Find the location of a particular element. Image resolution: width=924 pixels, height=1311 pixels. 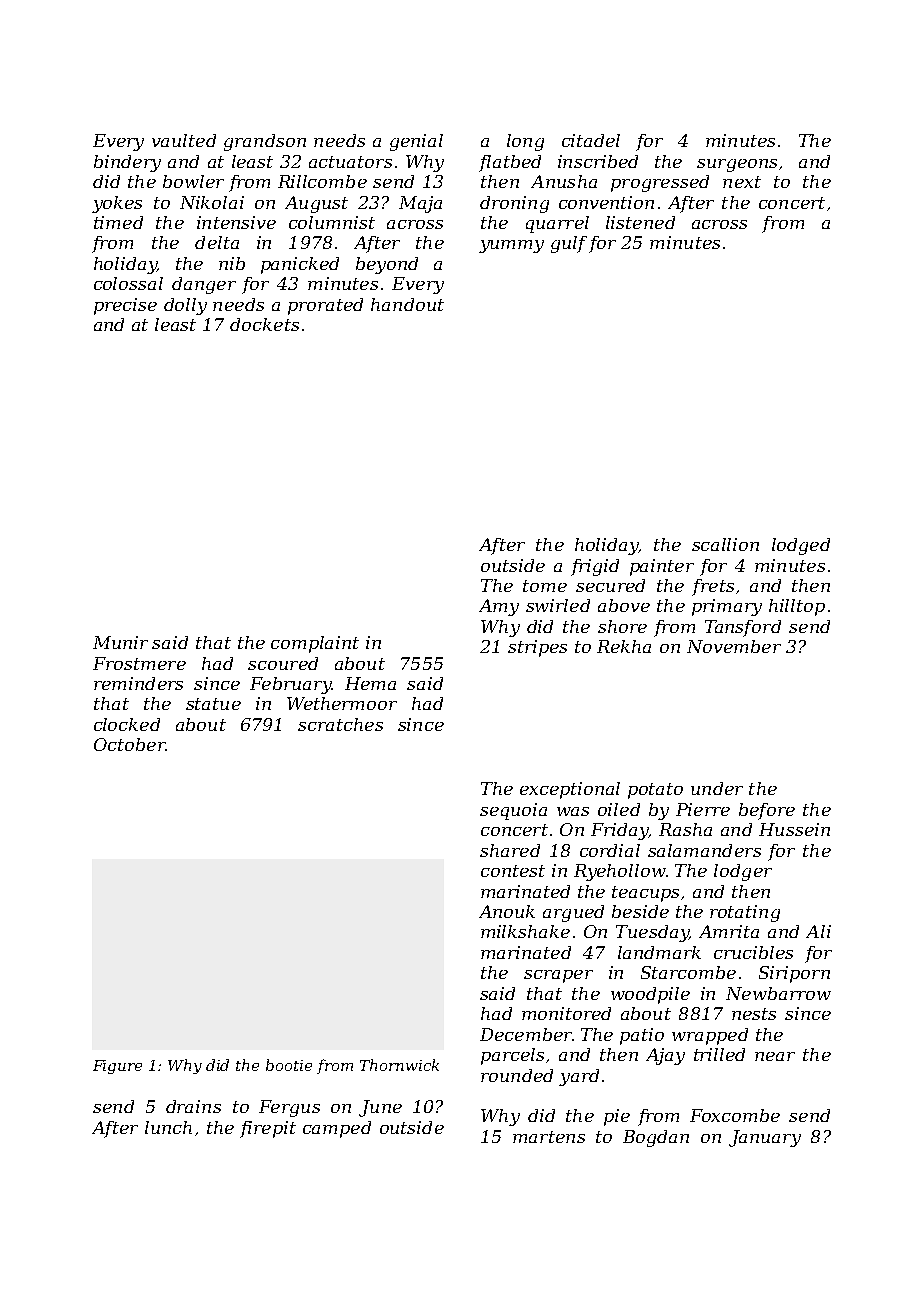

scoured is located at coordinates (283, 663).
